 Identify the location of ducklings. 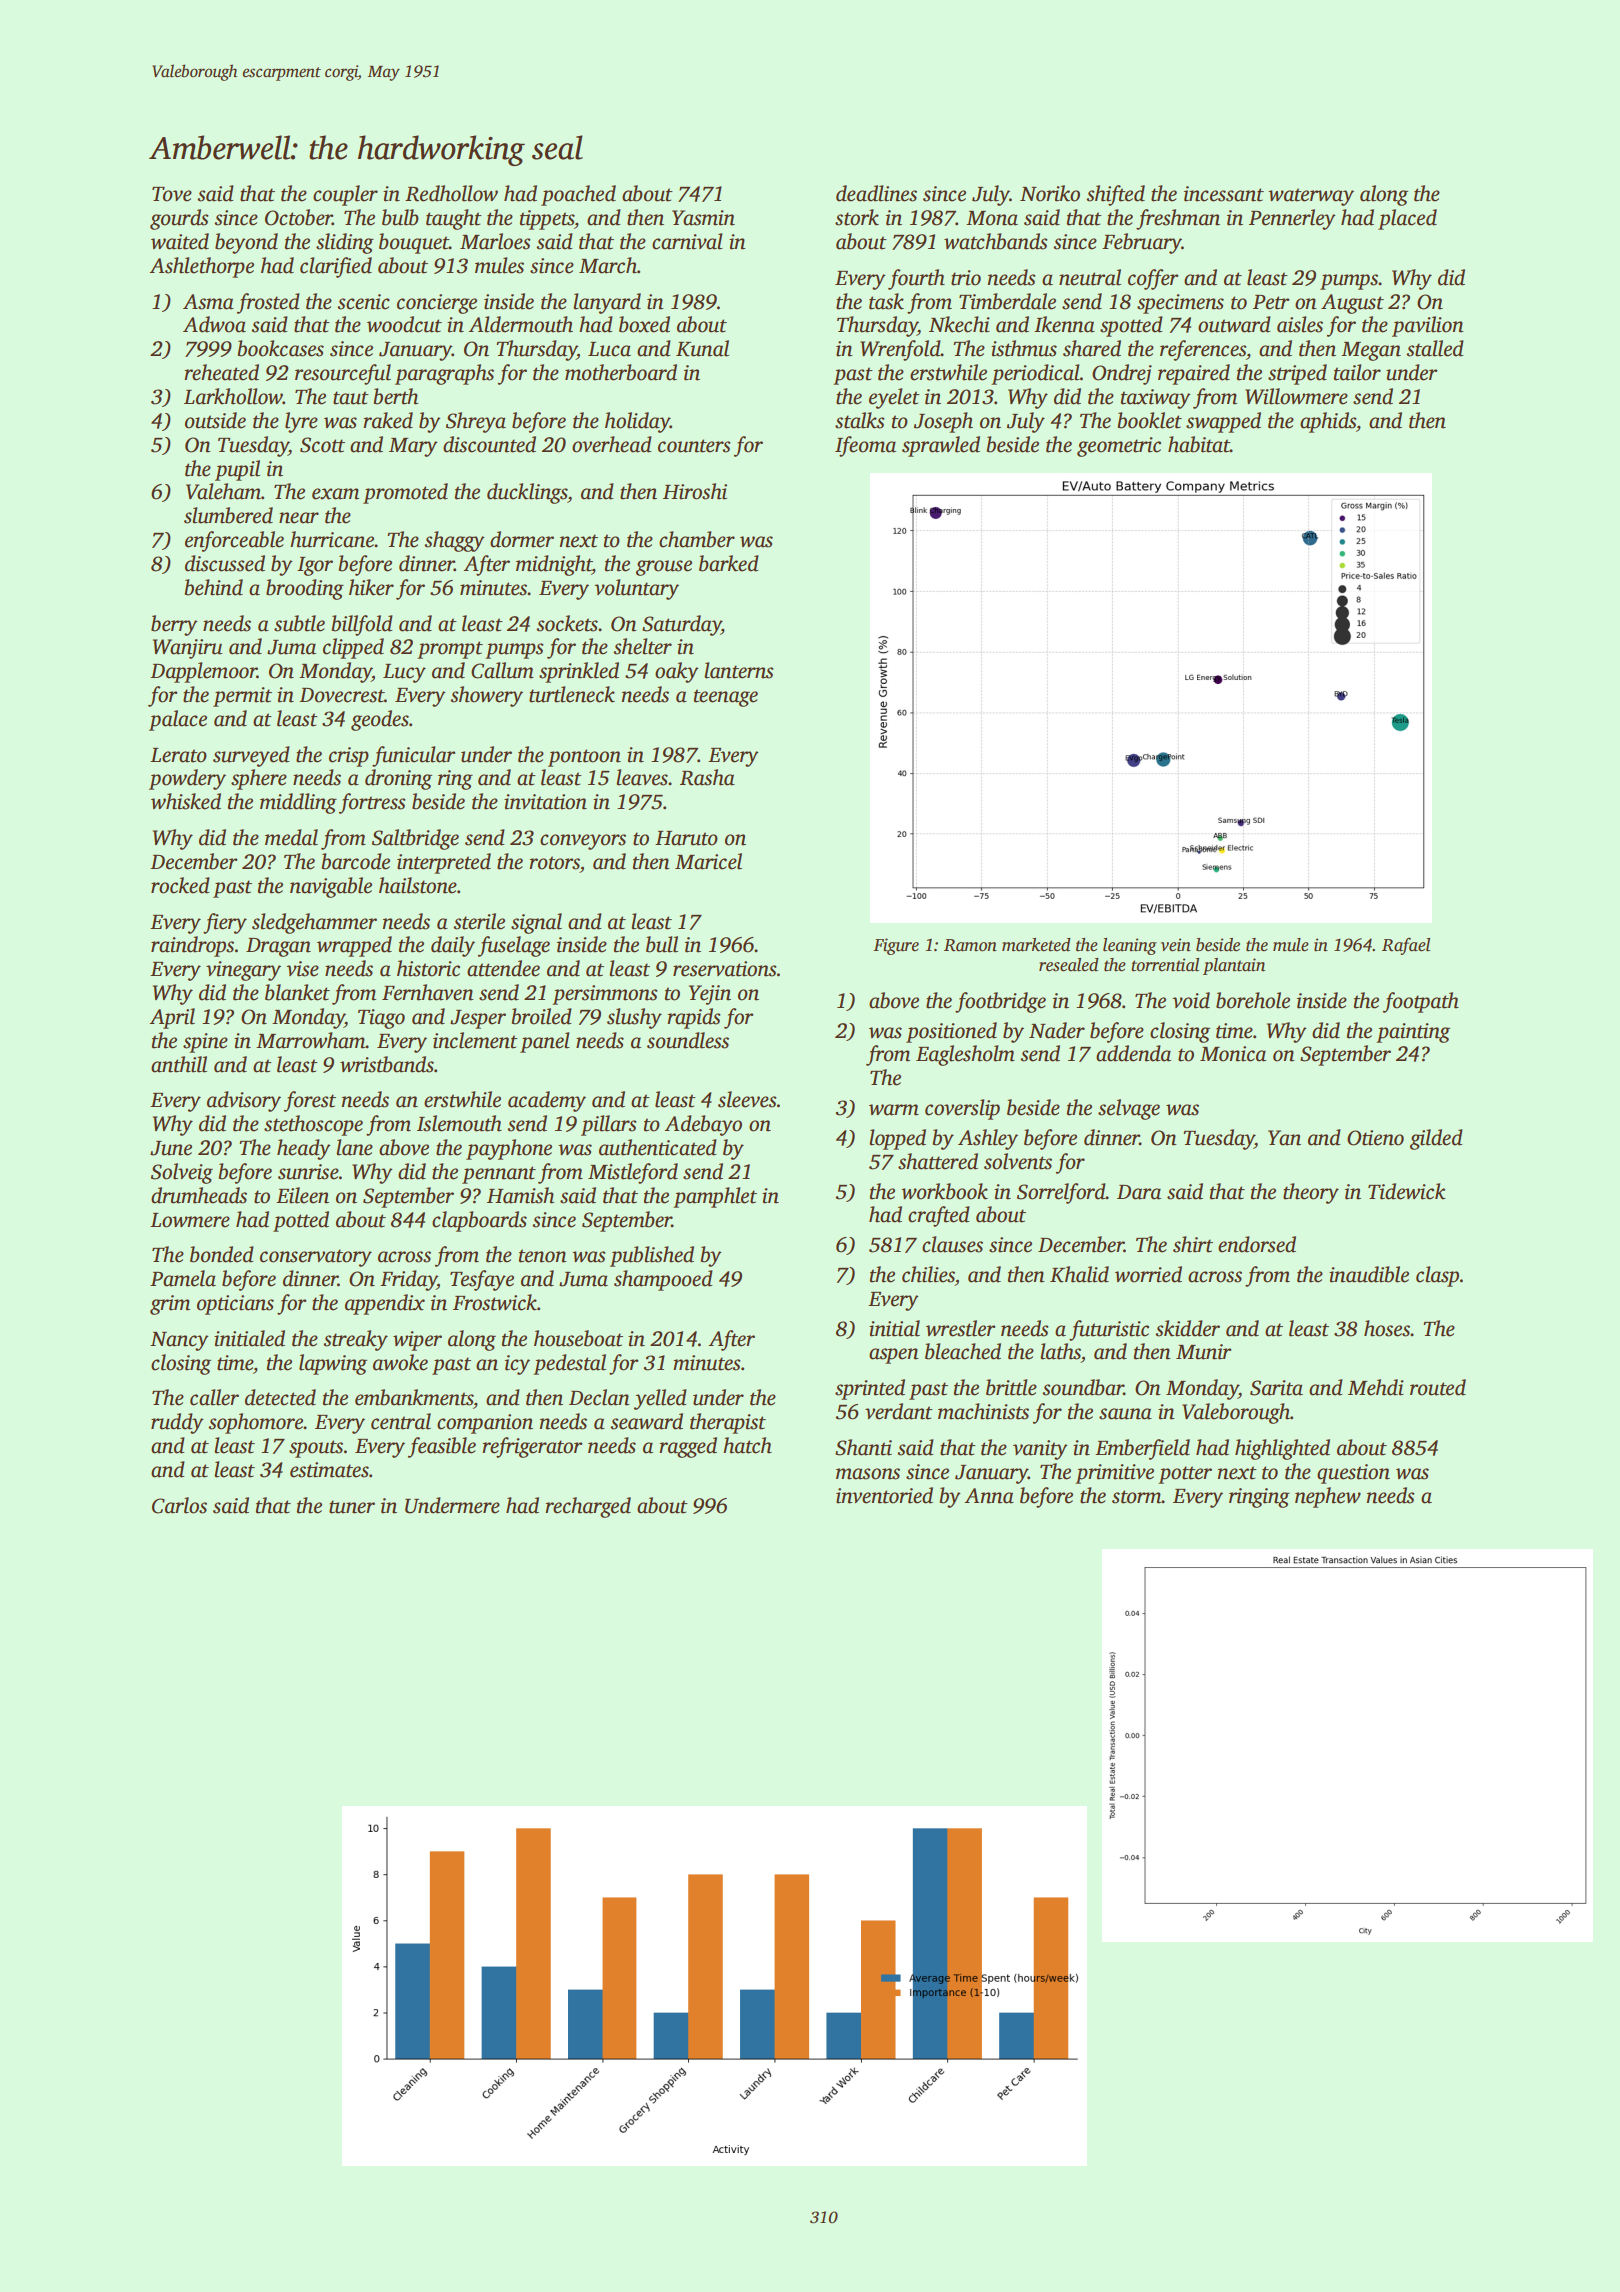
(527, 493).
